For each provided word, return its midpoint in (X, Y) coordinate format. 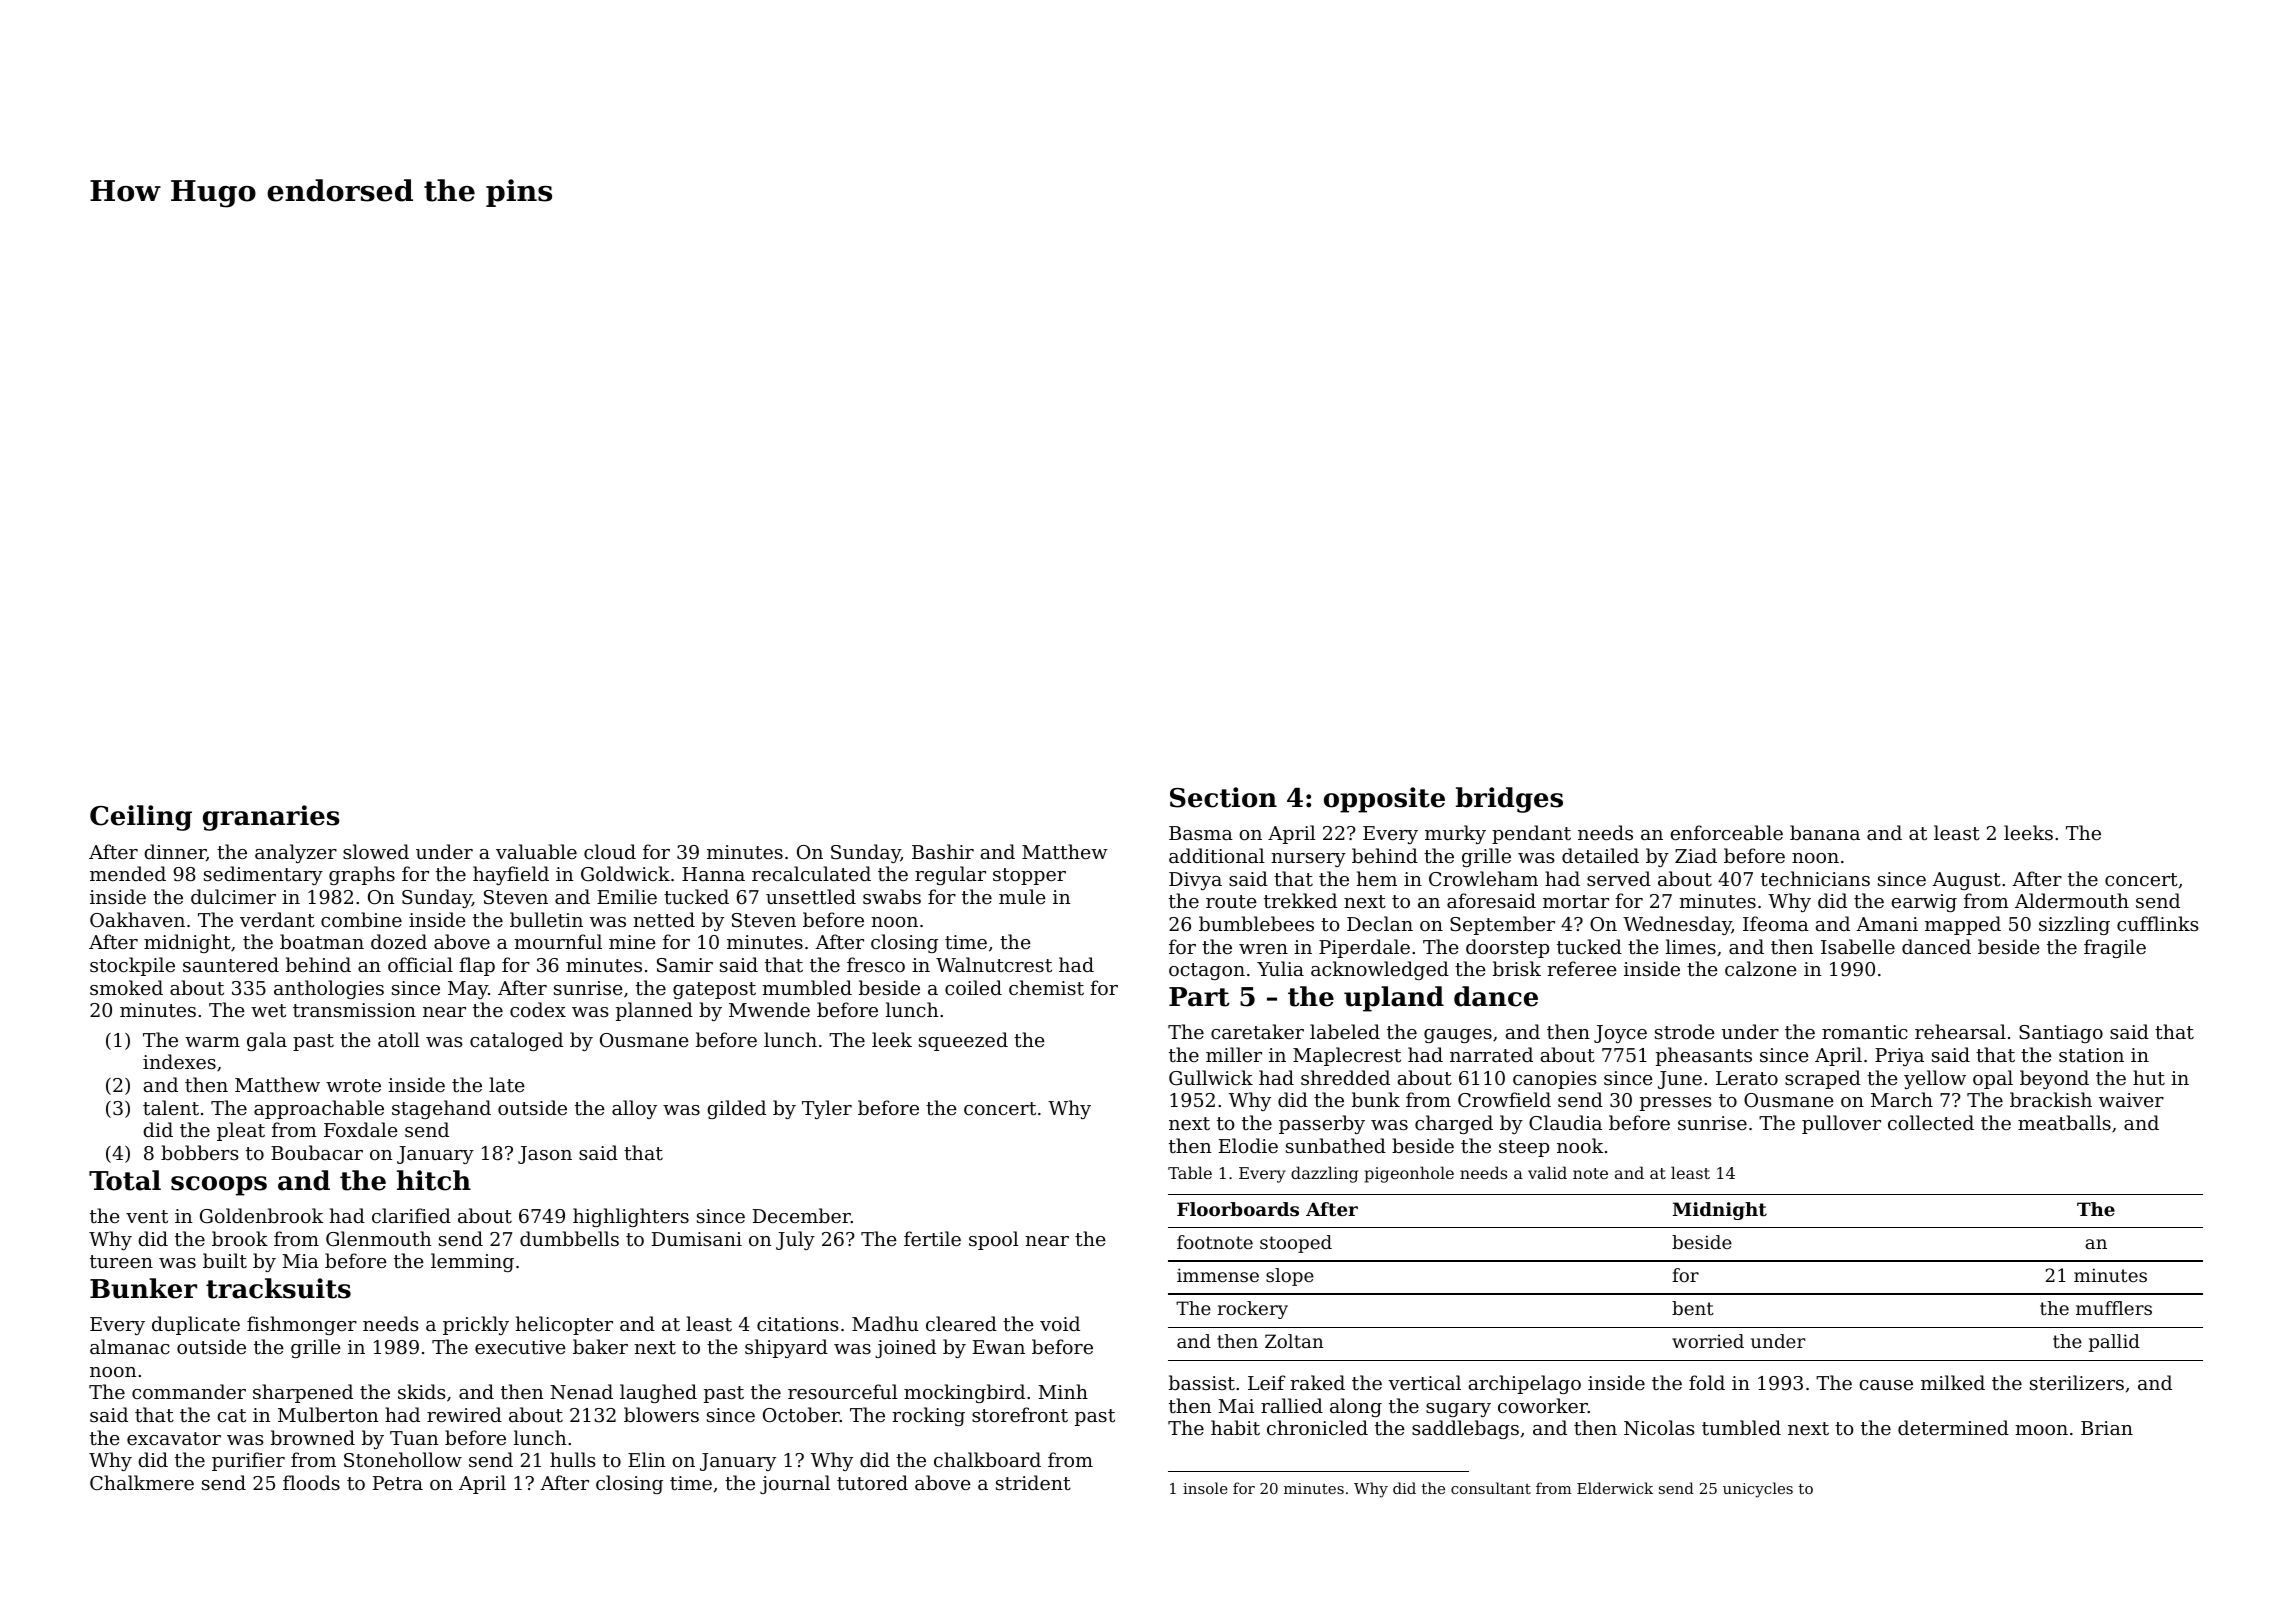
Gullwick (1211, 1077)
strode (1685, 1031)
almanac (130, 1346)
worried (1708, 1341)
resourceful (843, 1391)
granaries (271, 818)
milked (1953, 1382)
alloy (634, 1109)
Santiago (2061, 1034)
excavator (174, 1438)
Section (1223, 797)
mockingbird (964, 1393)
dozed (399, 941)
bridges (1509, 800)
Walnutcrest (994, 964)
